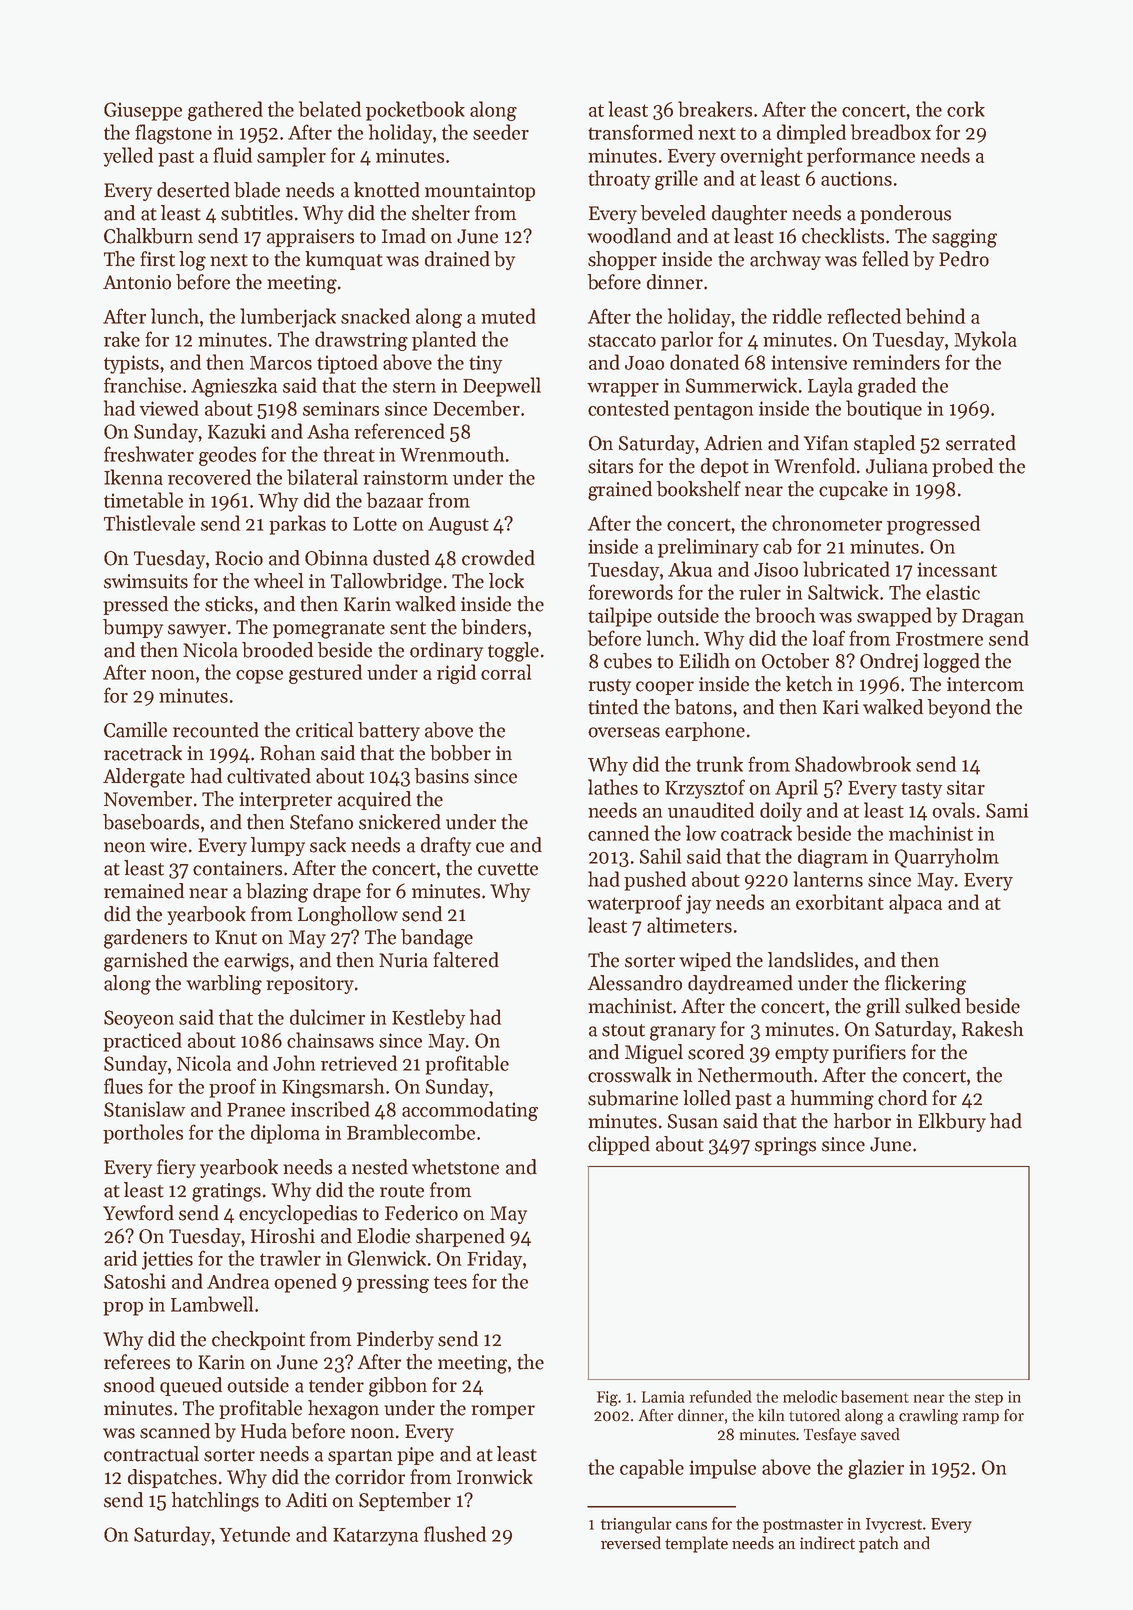  I want to click on ramp, so click(981, 1418).
